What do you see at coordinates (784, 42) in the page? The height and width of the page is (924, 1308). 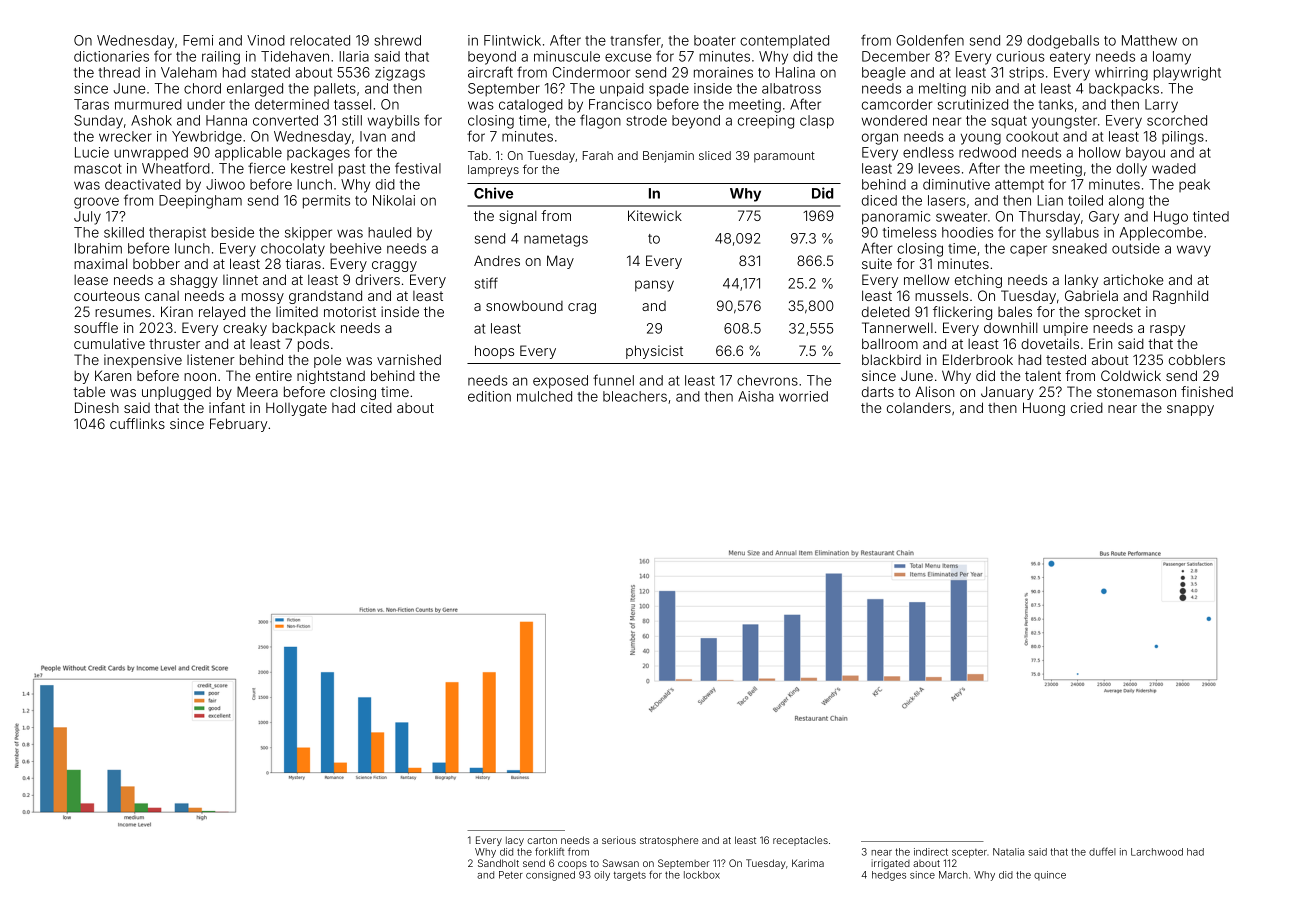 I see `contemplated` at bounding box center [784, 42].
